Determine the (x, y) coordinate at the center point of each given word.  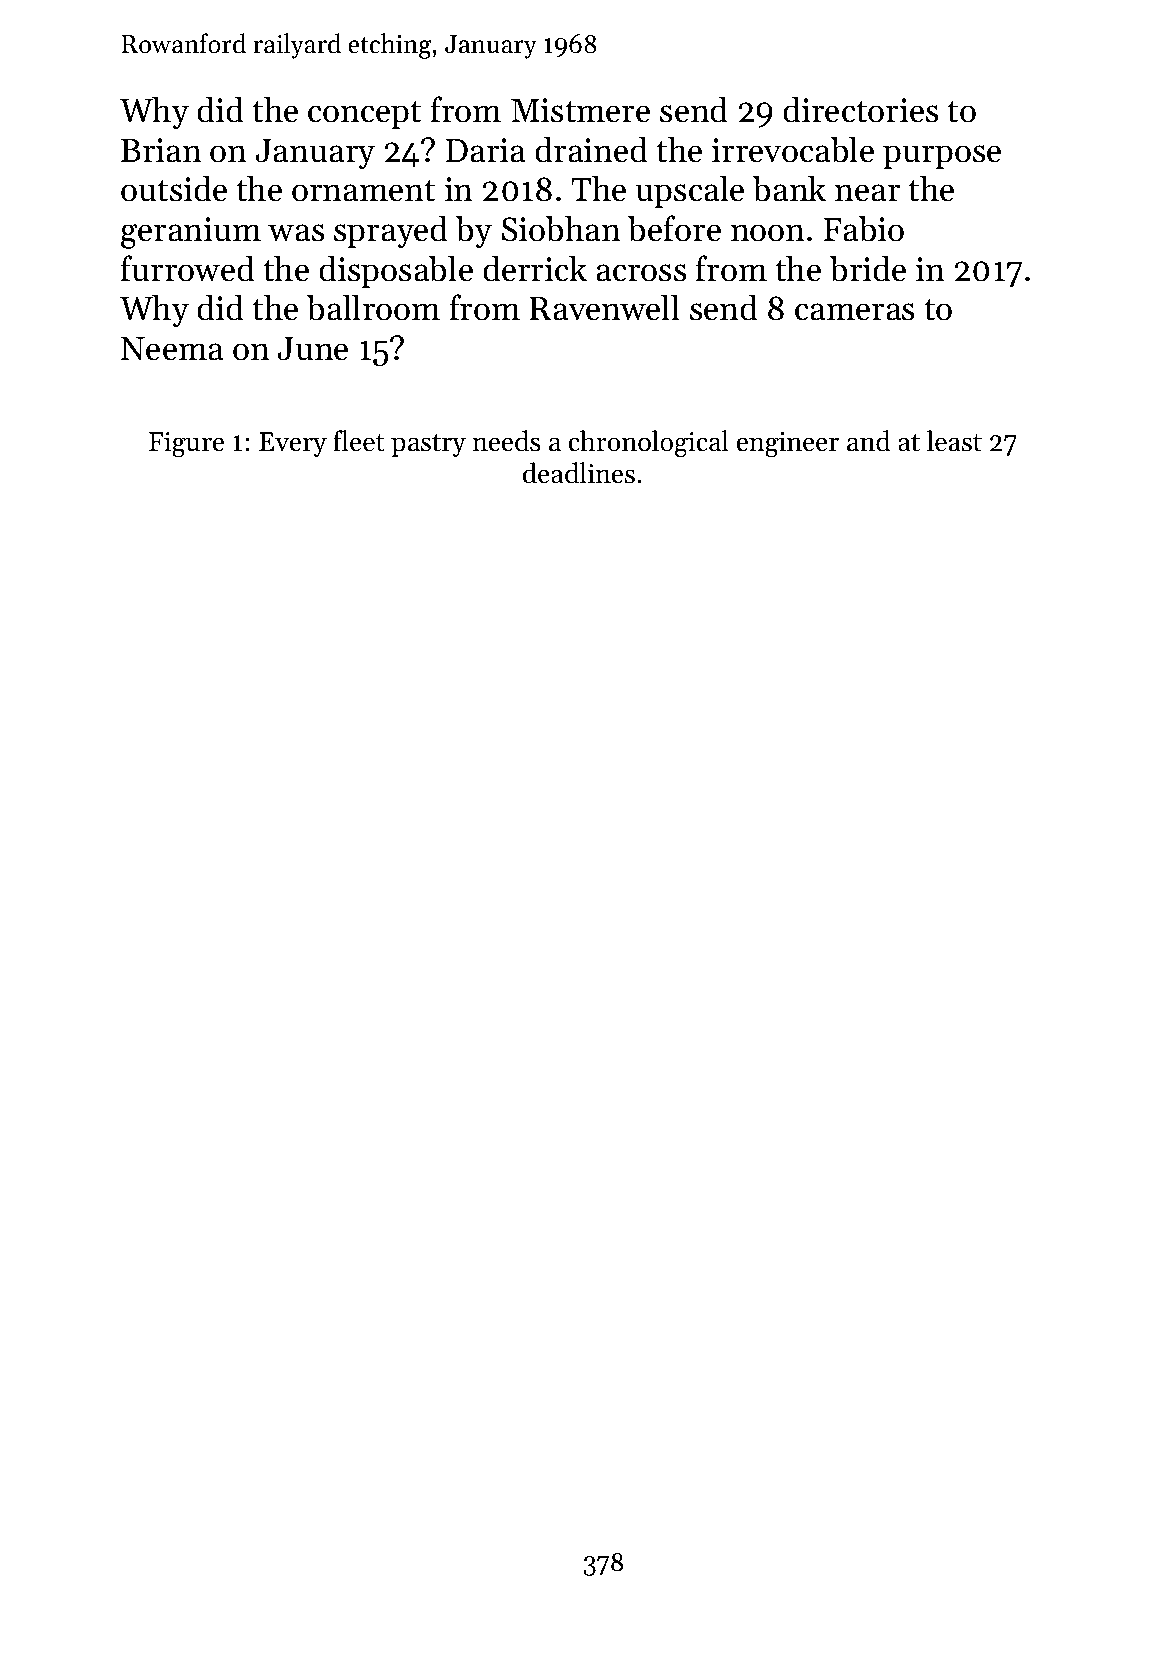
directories (860, 109)
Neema (172, 349)
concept (364, 115)
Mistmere (580, 110)
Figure (186, 445)
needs (506, 441)
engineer (787, 445)
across (641, 273)
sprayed (391, 232)
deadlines (579, 473)
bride (867, 268)
